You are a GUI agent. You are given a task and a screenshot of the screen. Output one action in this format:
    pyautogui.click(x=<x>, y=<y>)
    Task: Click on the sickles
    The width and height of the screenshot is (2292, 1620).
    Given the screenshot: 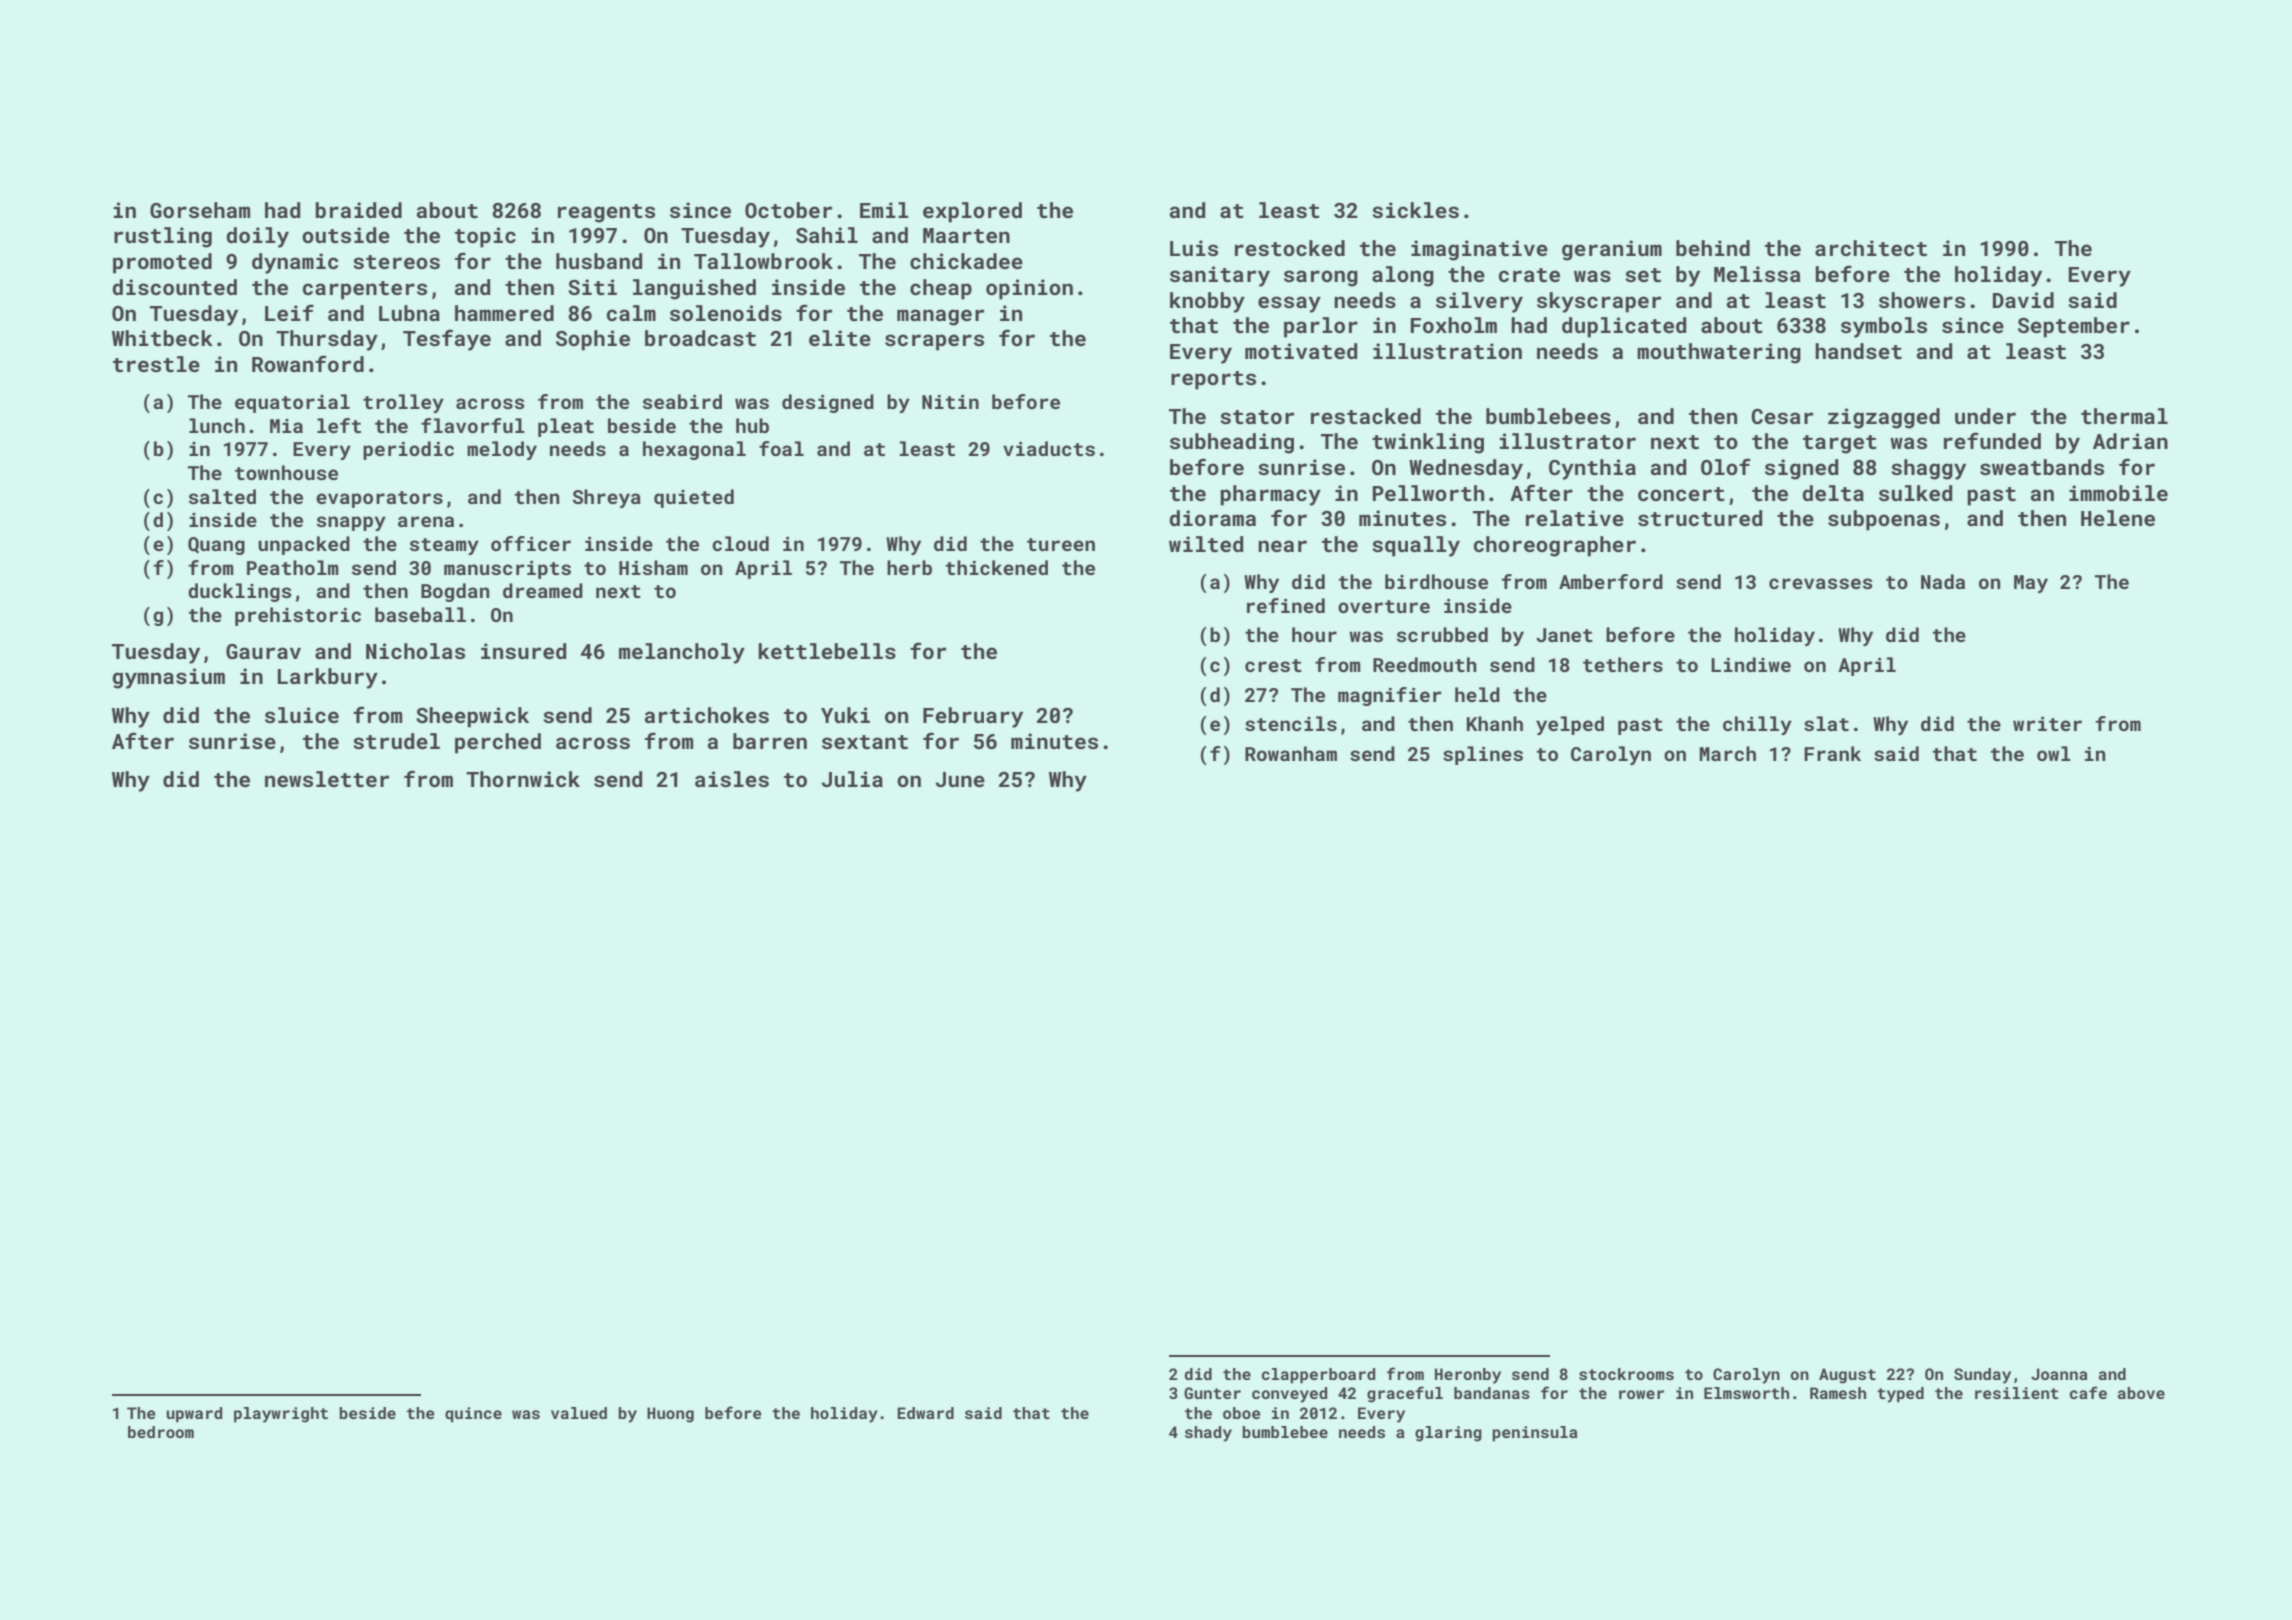 What is the action you would take?
    pyautogui.click(x=1415, y=210)
